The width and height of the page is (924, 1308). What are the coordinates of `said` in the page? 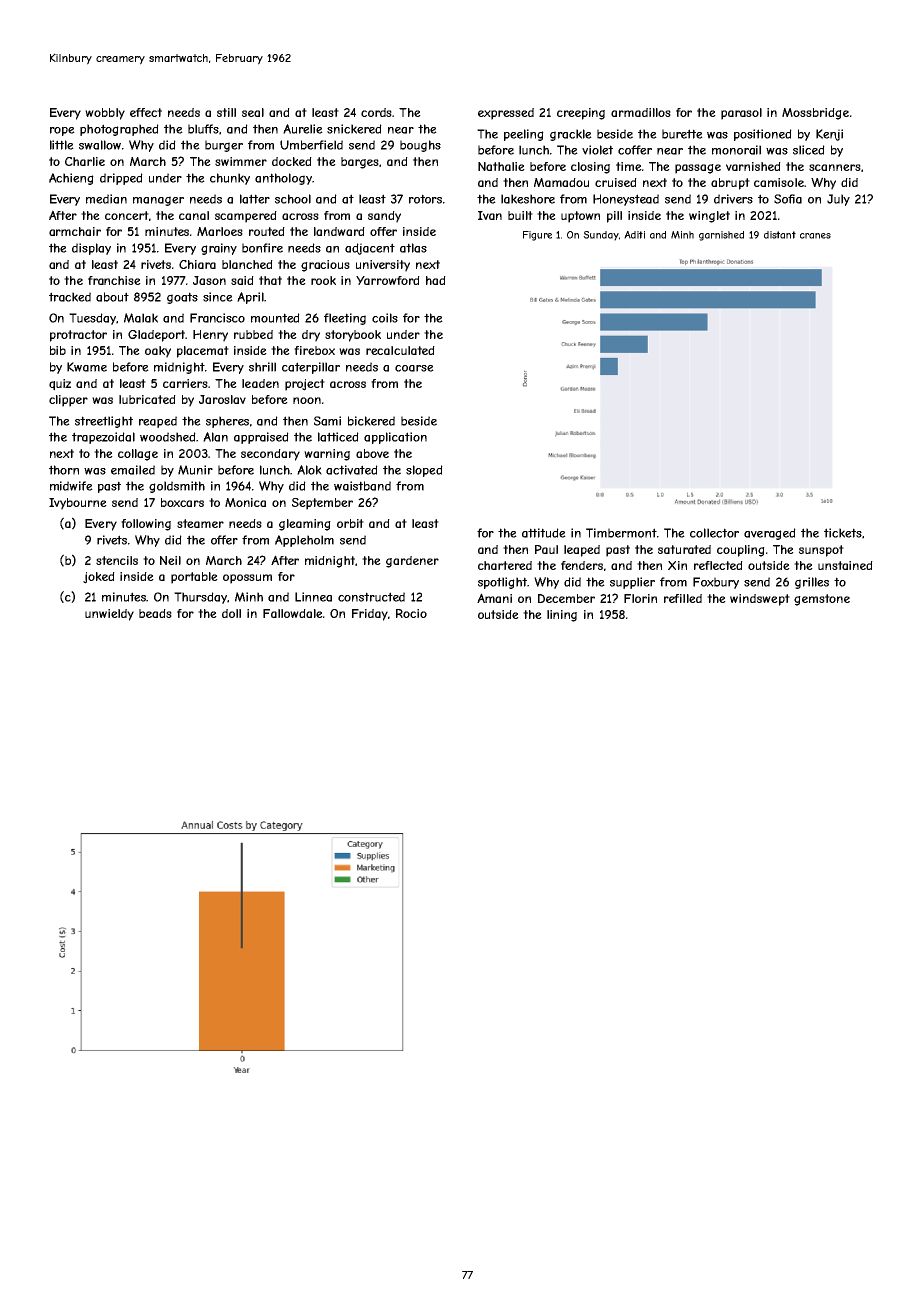 It's located at (242, 280).
